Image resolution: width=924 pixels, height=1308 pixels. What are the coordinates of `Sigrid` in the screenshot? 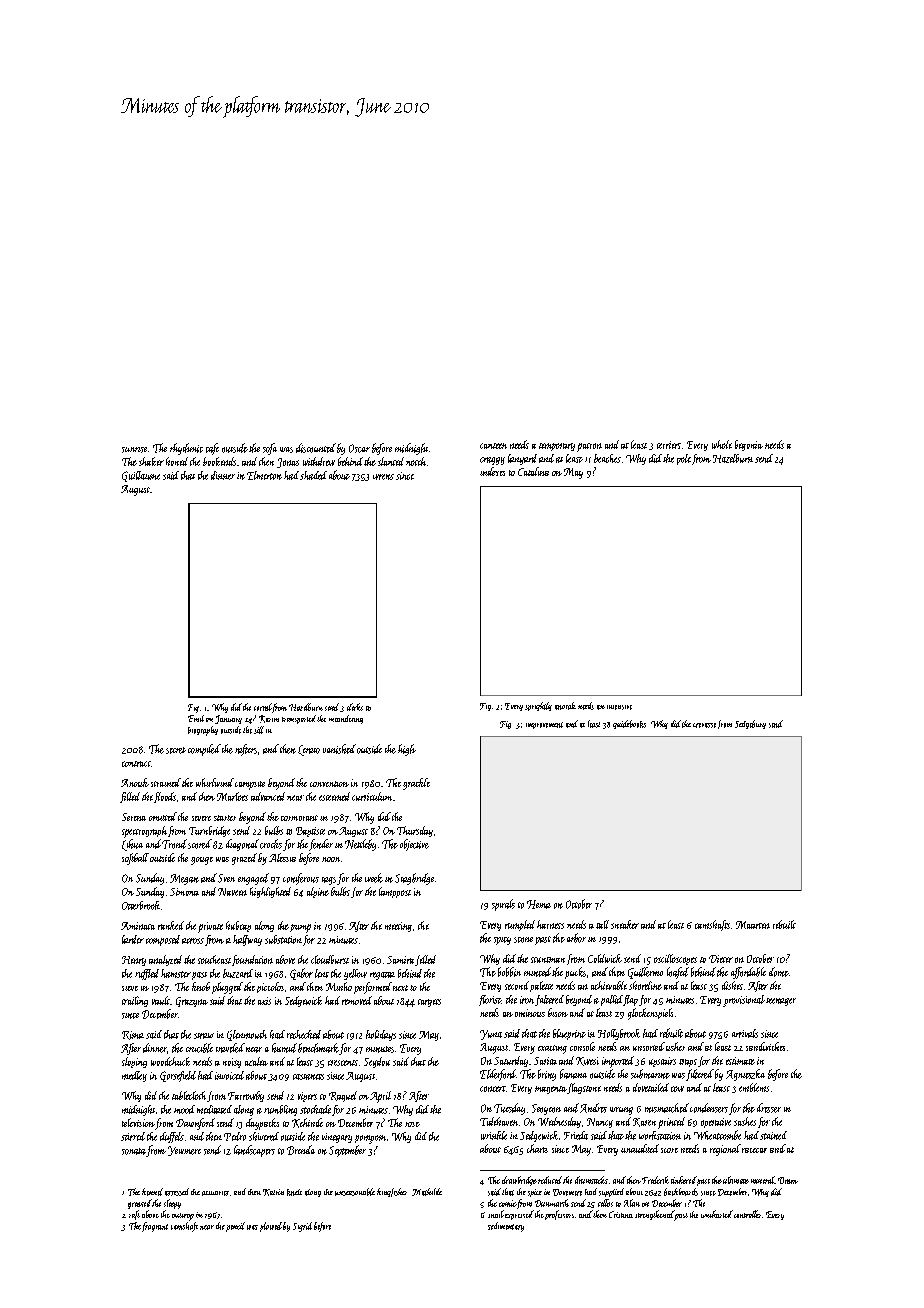 It's located at (302, 1227).
